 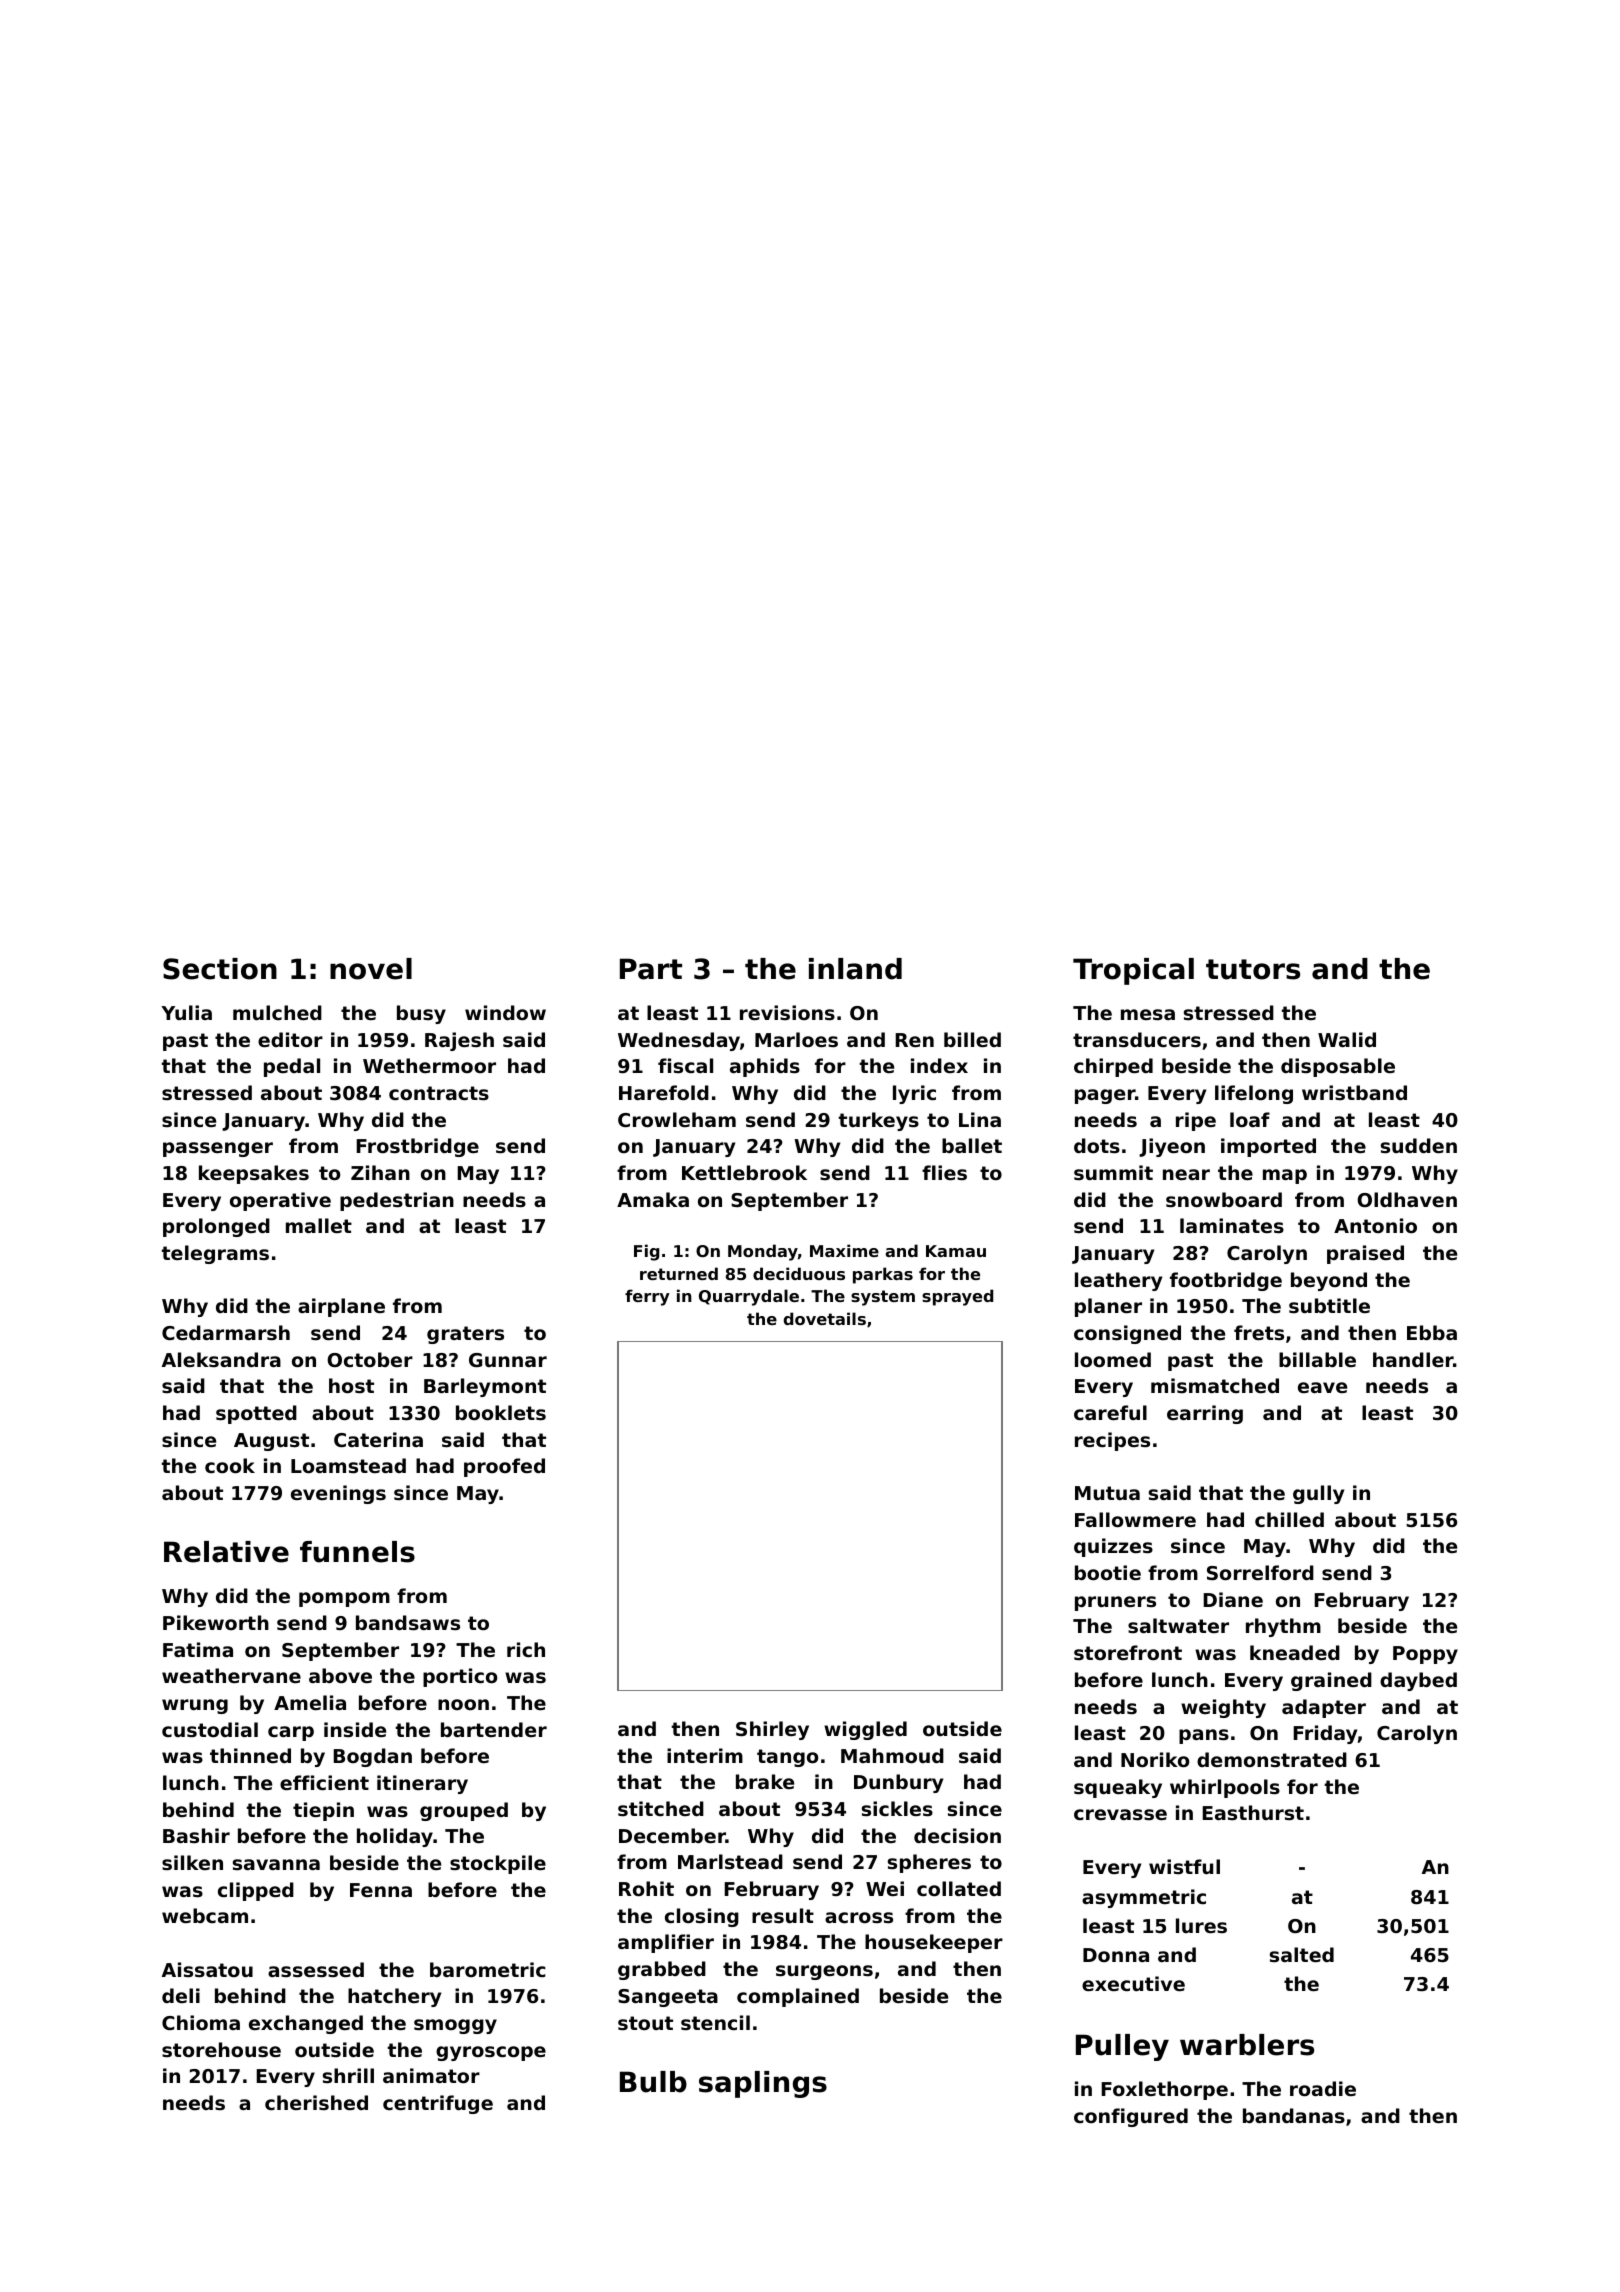 I want to click on Section, so click(x=220, y=969).
